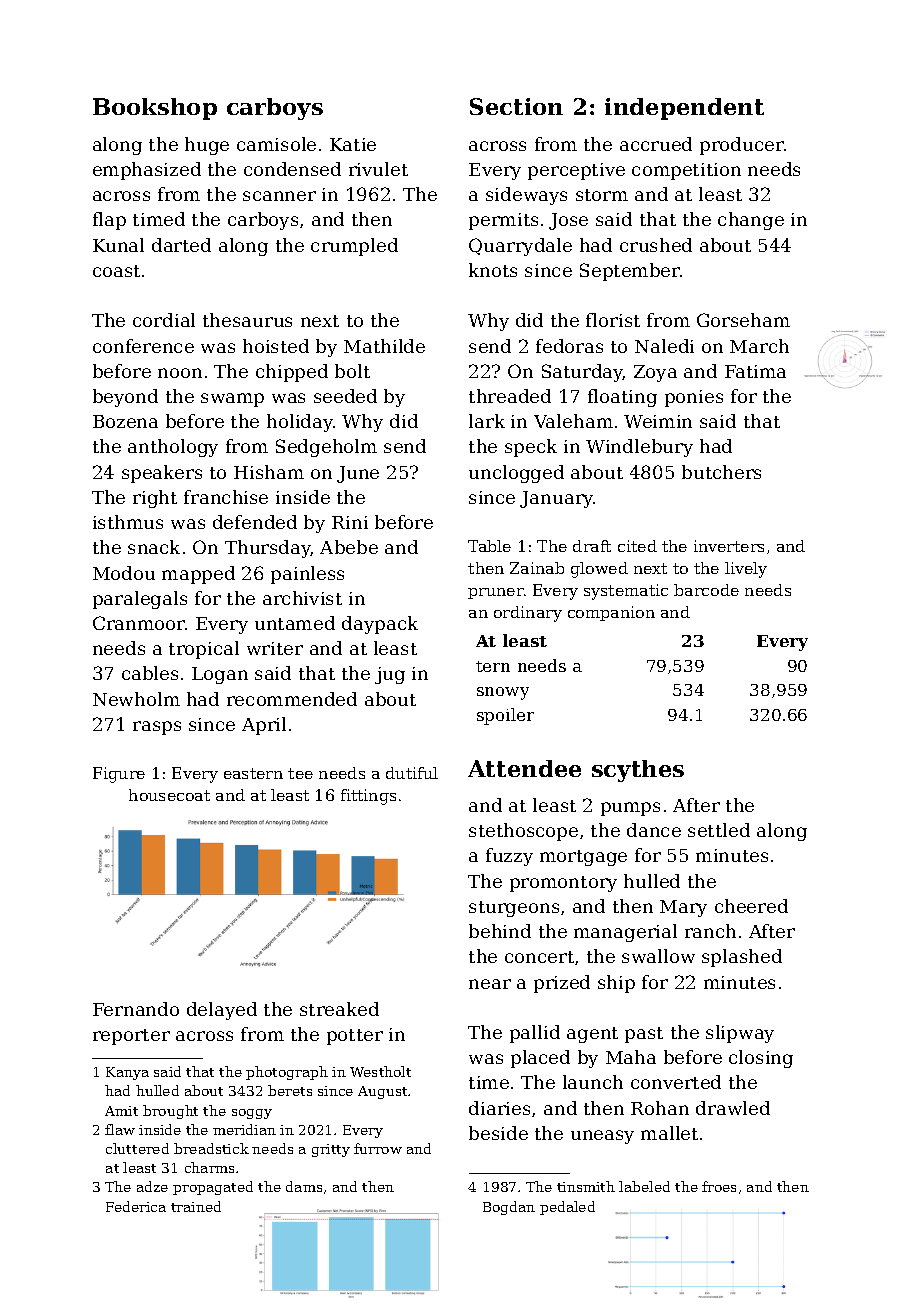  Describe the element at coordinates (125, 398) in the document. I see `beyond` at that location.
